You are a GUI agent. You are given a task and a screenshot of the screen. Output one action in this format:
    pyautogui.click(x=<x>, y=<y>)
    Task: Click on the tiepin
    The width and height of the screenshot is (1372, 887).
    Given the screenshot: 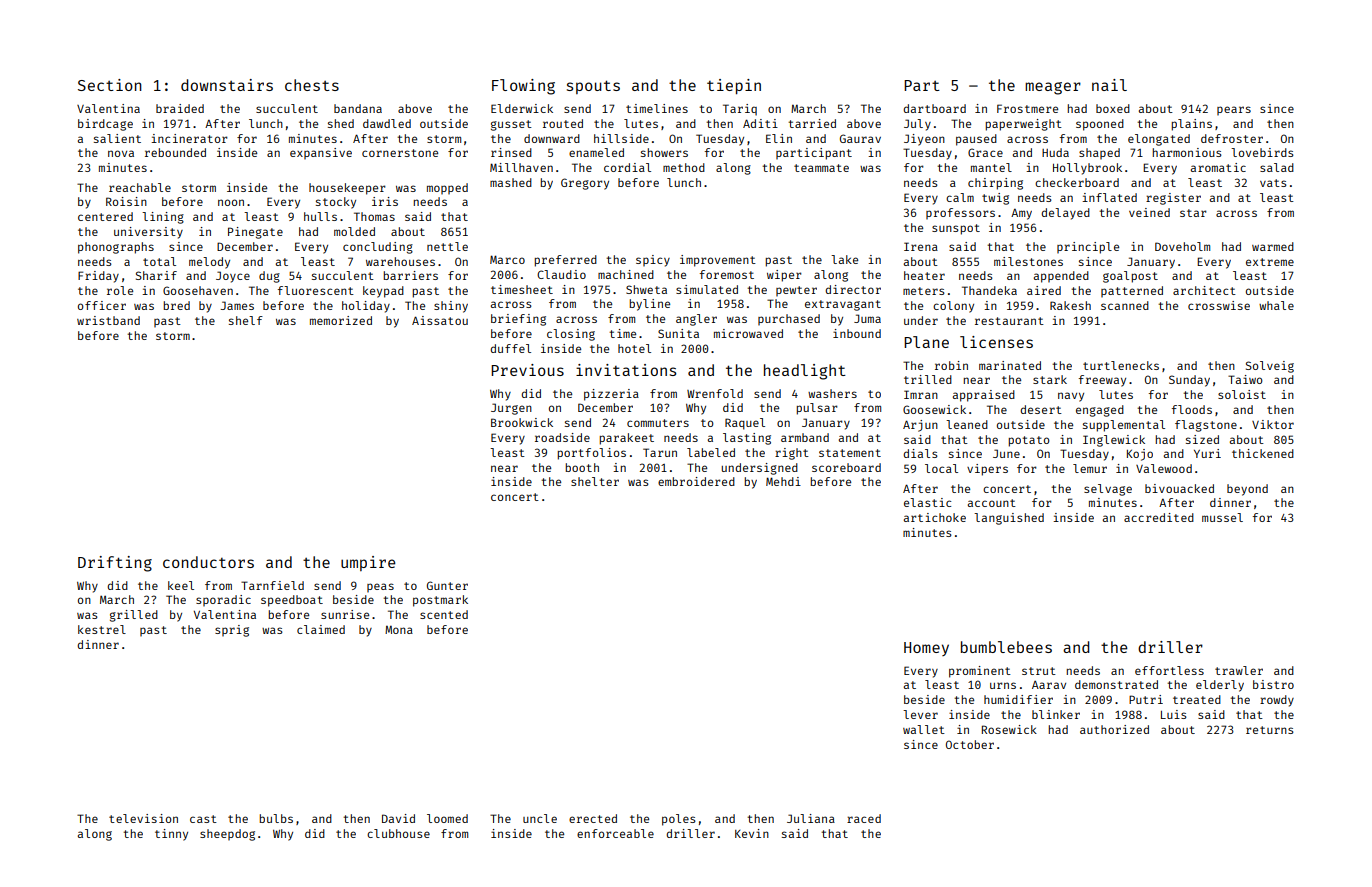 What is the action you would take?
    pyautogui.click(x=734, y=86)
